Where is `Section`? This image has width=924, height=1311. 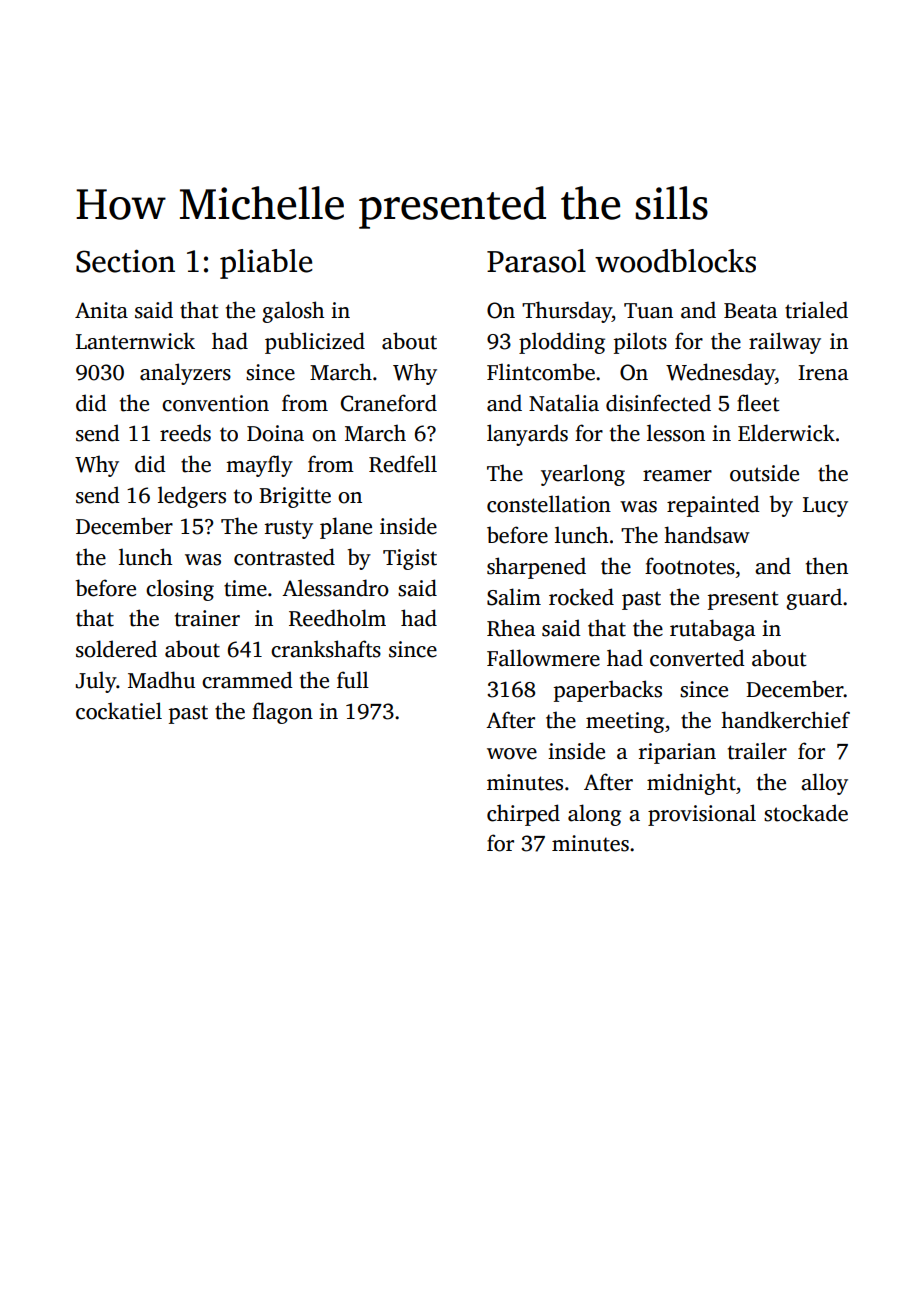
Section is located at coordinates (125, 261).
